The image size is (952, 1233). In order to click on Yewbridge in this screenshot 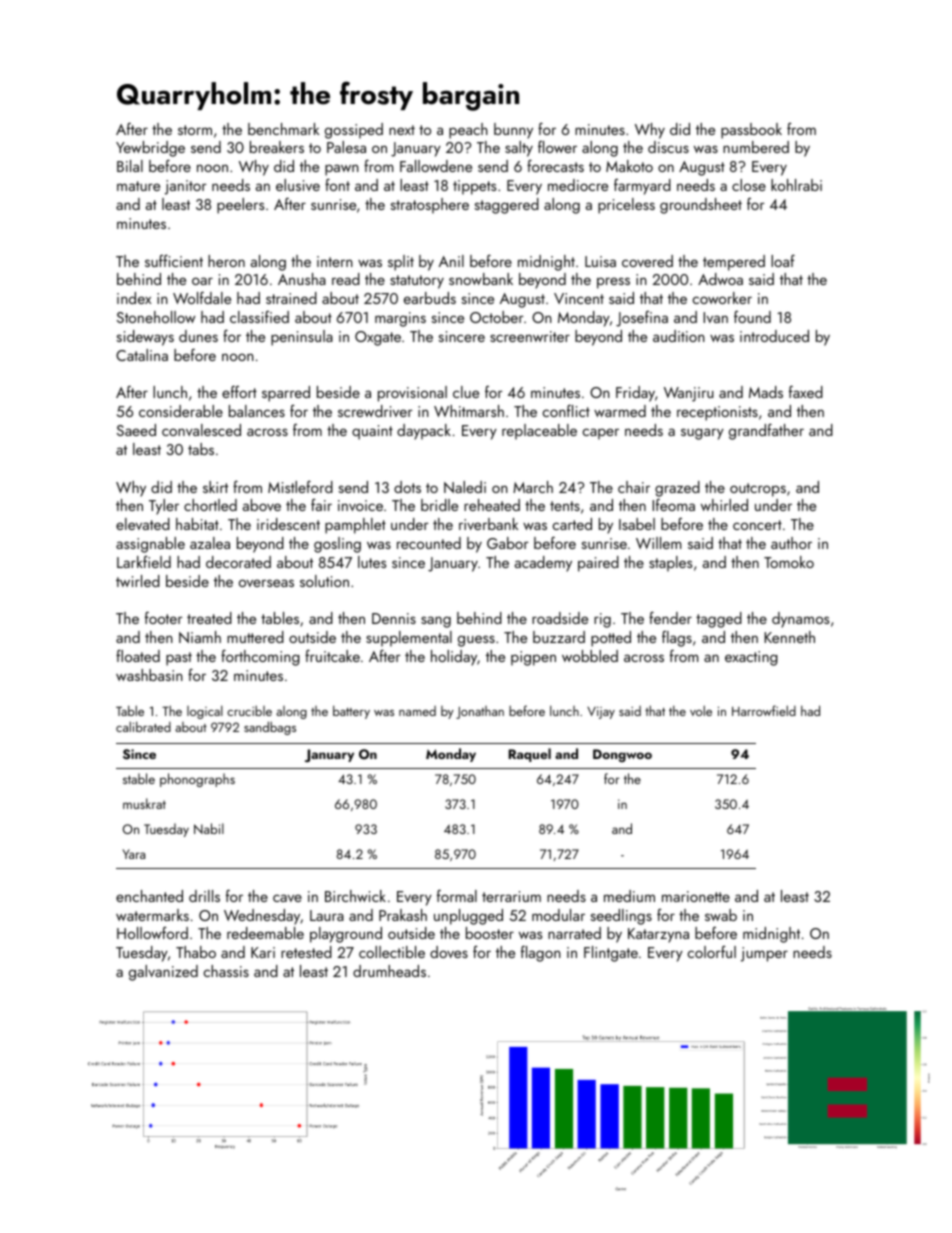, I will do `click(150, 149)`.
